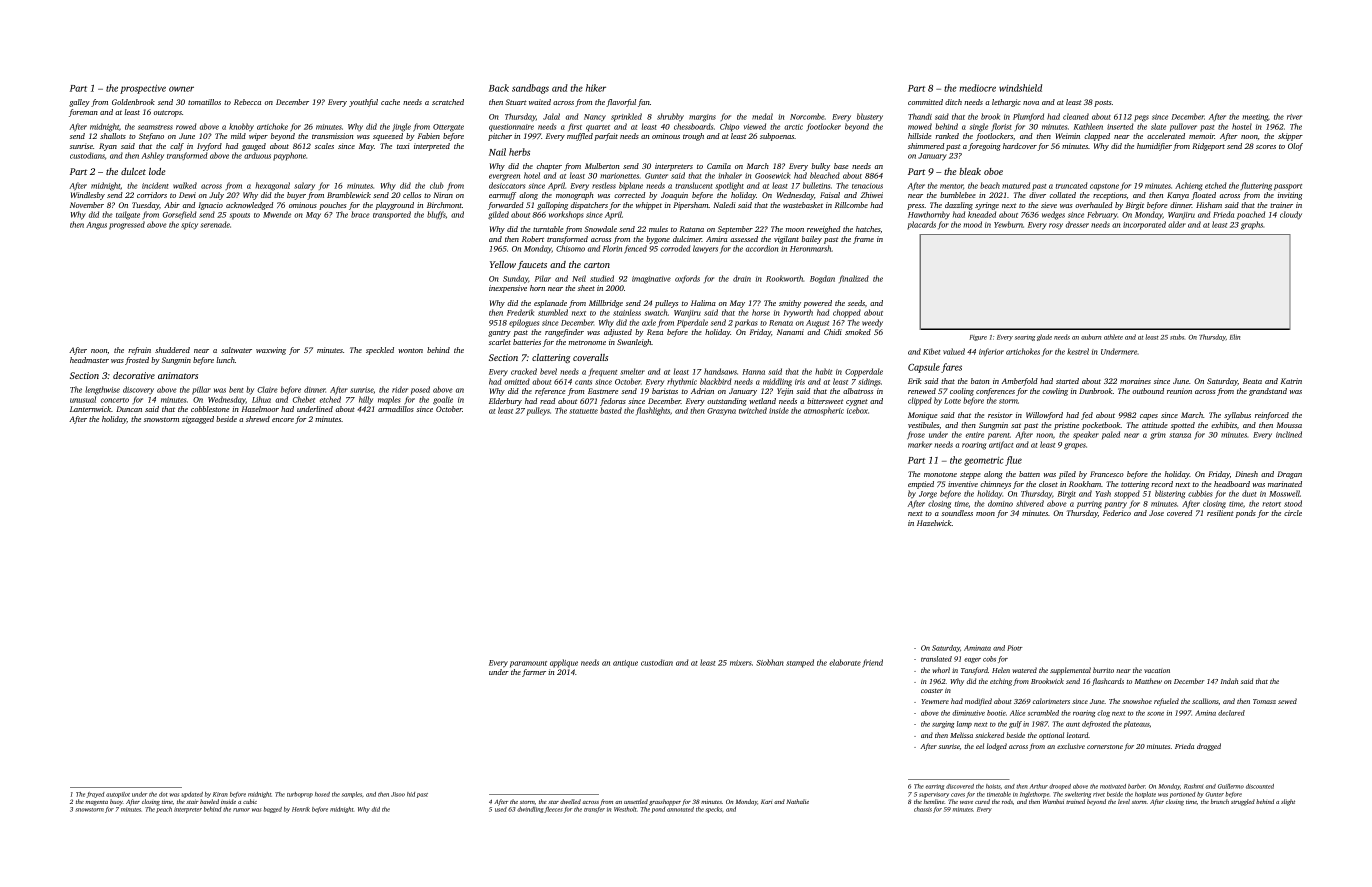 This document has width=1372, height=887. What do you see at coordinates (528, 664) in the document?
I see `paramount` at bounding box center [528, 664].
